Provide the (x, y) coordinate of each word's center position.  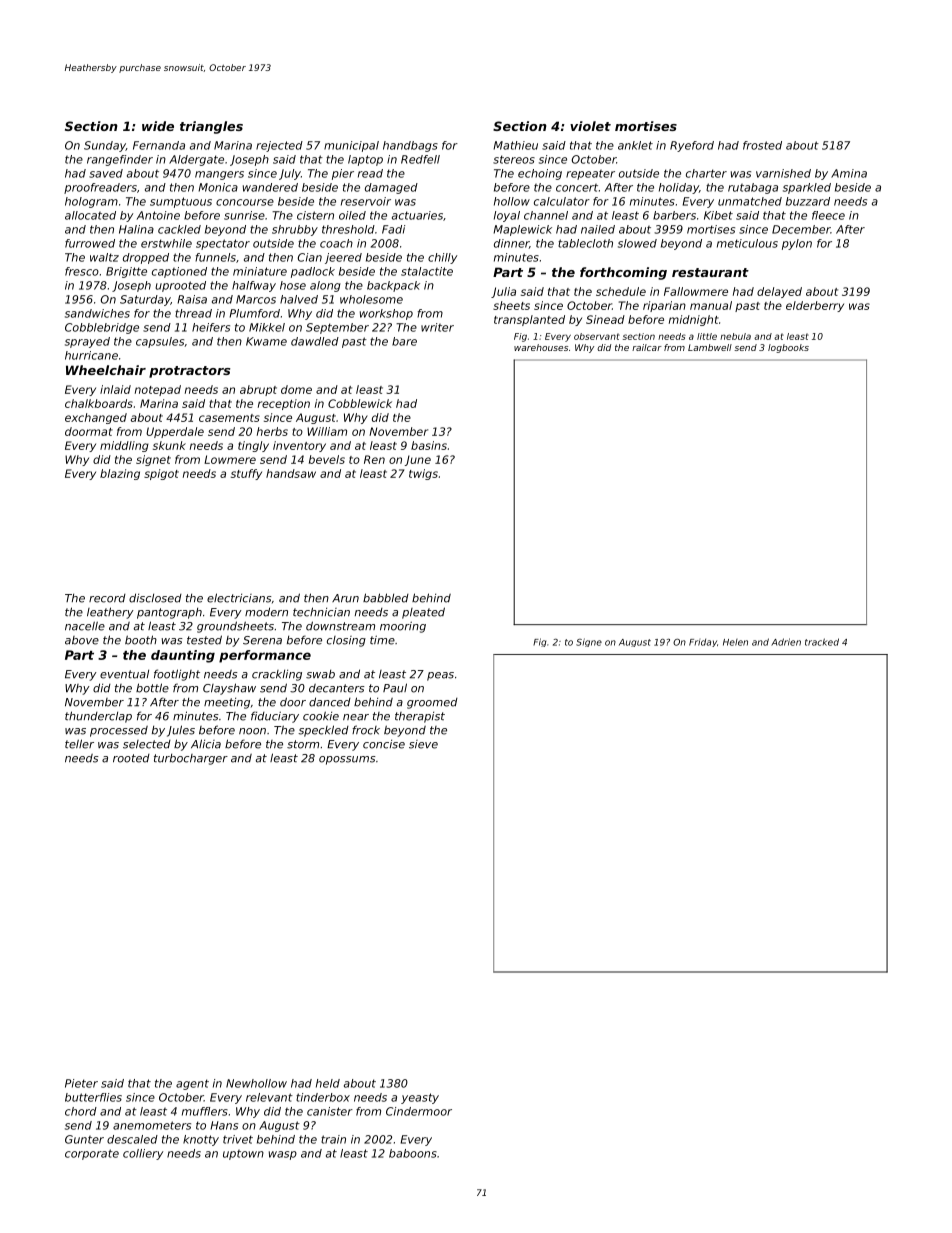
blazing (120, 474)
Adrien (786, 642)
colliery (143, 1154)
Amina (849, 173)
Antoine (158, 215)
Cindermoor (419, 1111)
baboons (413, 1153)
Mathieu (515, 145)
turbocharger (191, 759)
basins (429, 445)
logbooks (788, 348)
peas (440, 676)
